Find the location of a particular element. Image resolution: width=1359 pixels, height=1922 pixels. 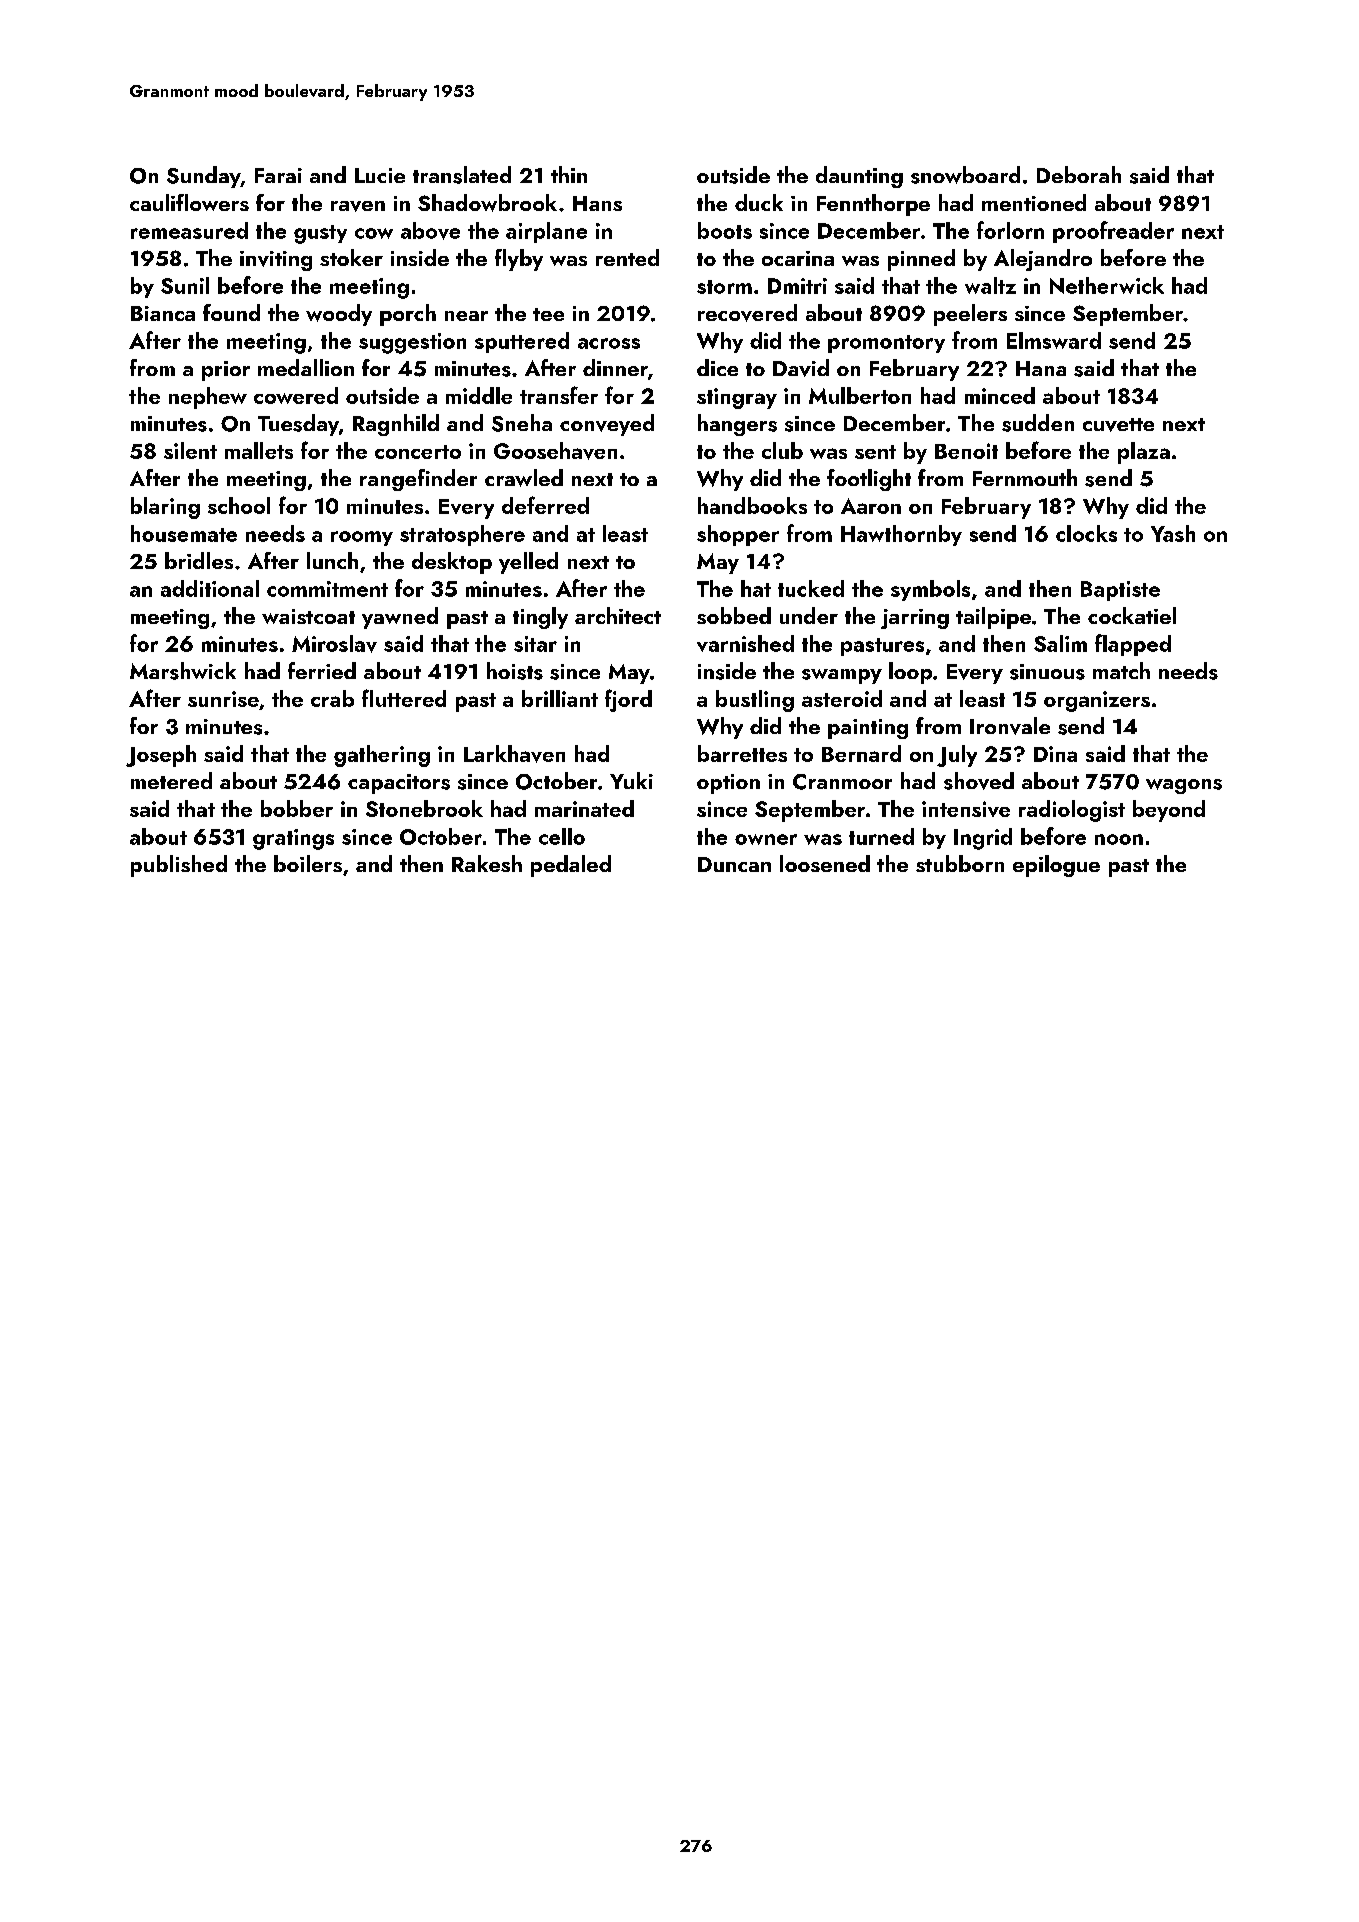

Marshwick is located at coordinates (183, 671).
